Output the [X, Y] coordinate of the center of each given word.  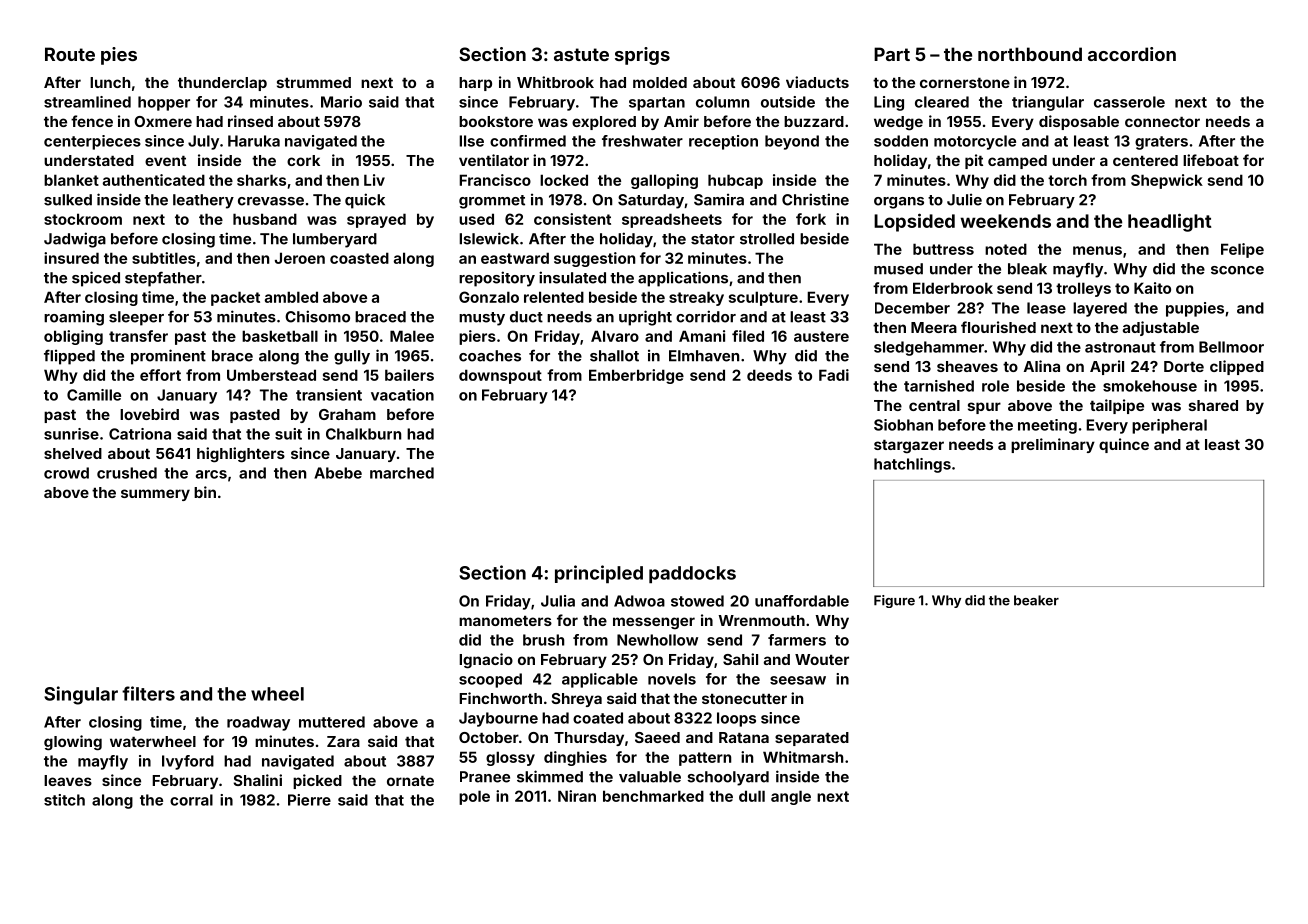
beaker [1036, 600]
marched [402, 473]
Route [70, 54]
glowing [73, 743]
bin [205, 492]
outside [788, 102]
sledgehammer [929, 348]
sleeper [136, 318]
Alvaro [615, 336]
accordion [1132, 54]
